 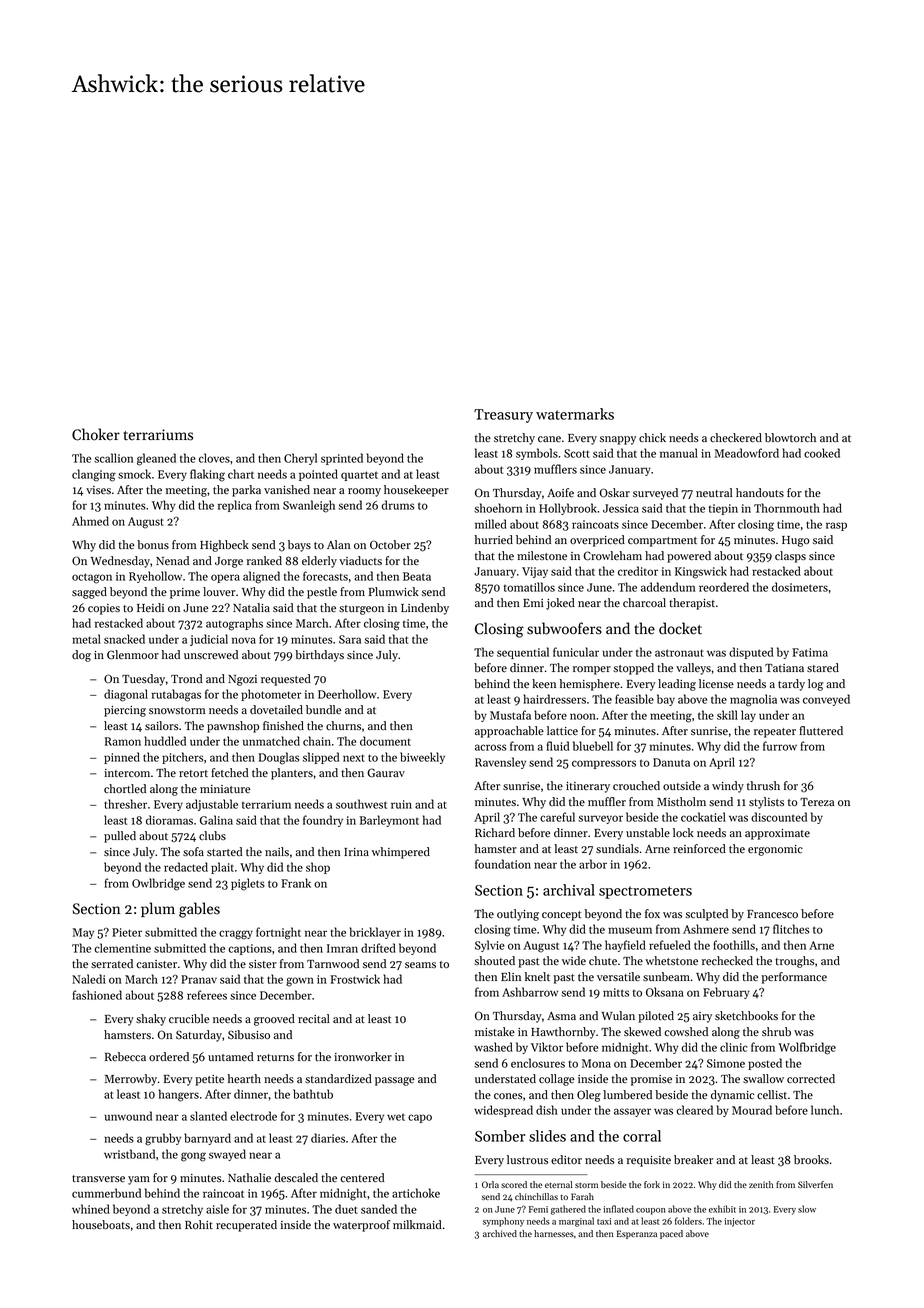 I want to click on checkered, so click(x=736, y=438).
